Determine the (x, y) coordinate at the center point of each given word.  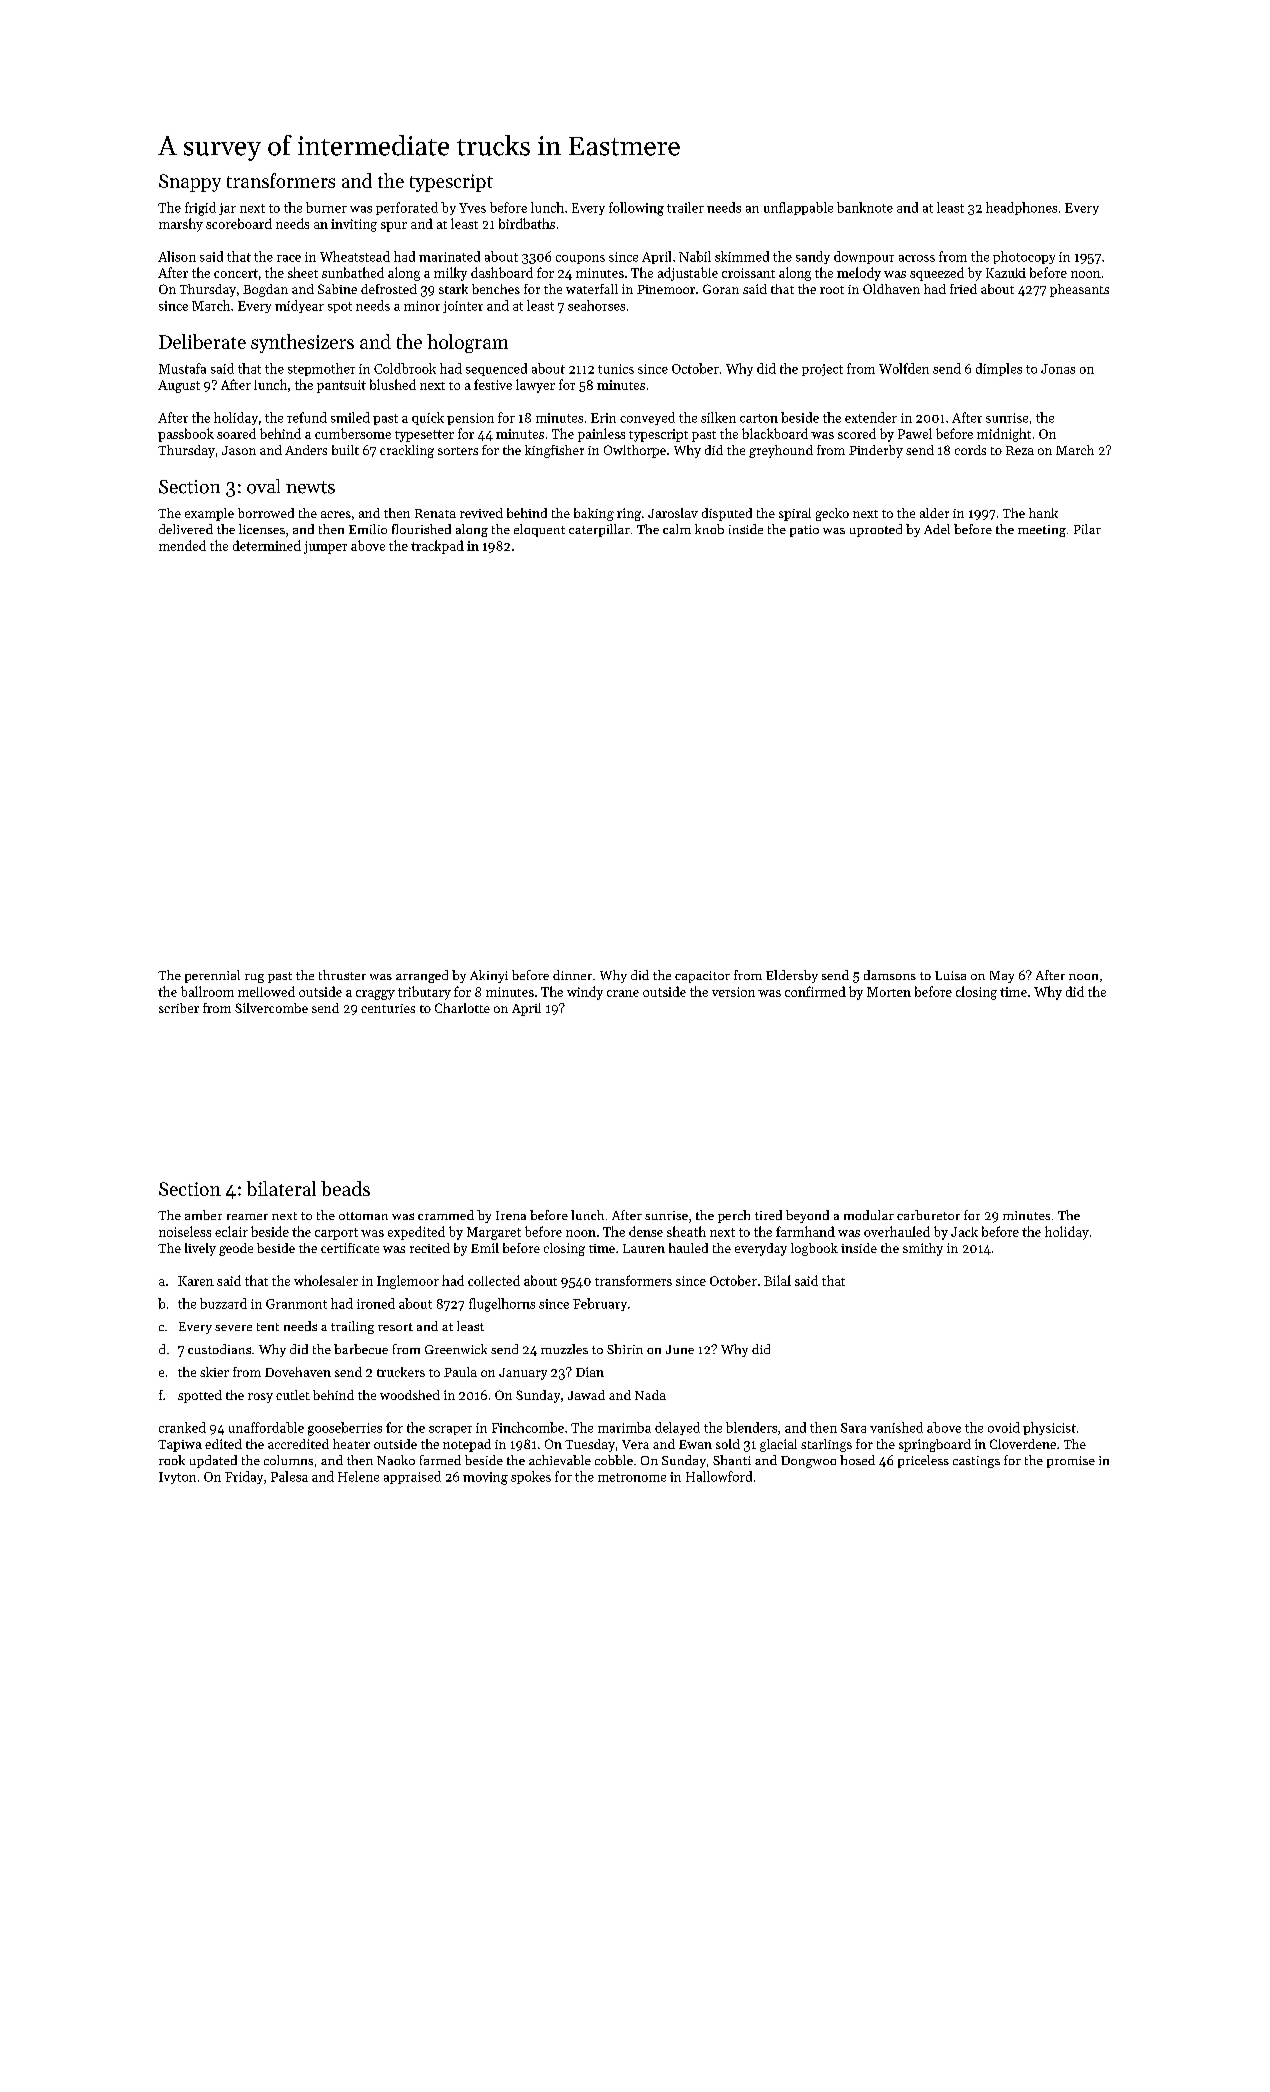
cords (970, 450)
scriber (179, 1008)
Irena (511, 1215)
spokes (531, 1477)
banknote (865, 207)
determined (267, 545)
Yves (472, 208)
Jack (964, 1232)
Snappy (190, 183)
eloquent (539, 530)
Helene (358, 1476)
